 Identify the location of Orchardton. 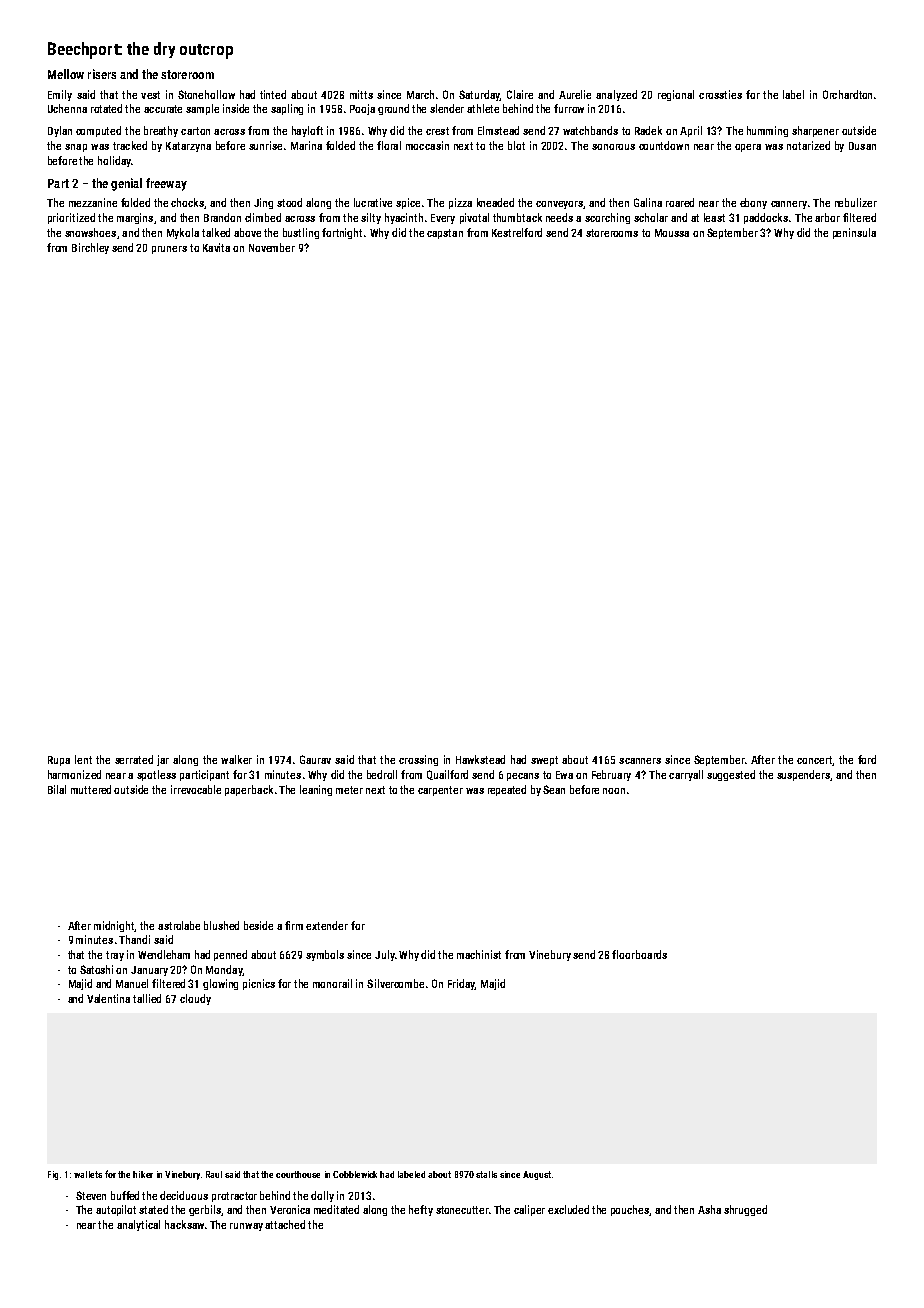
(847, 94).
